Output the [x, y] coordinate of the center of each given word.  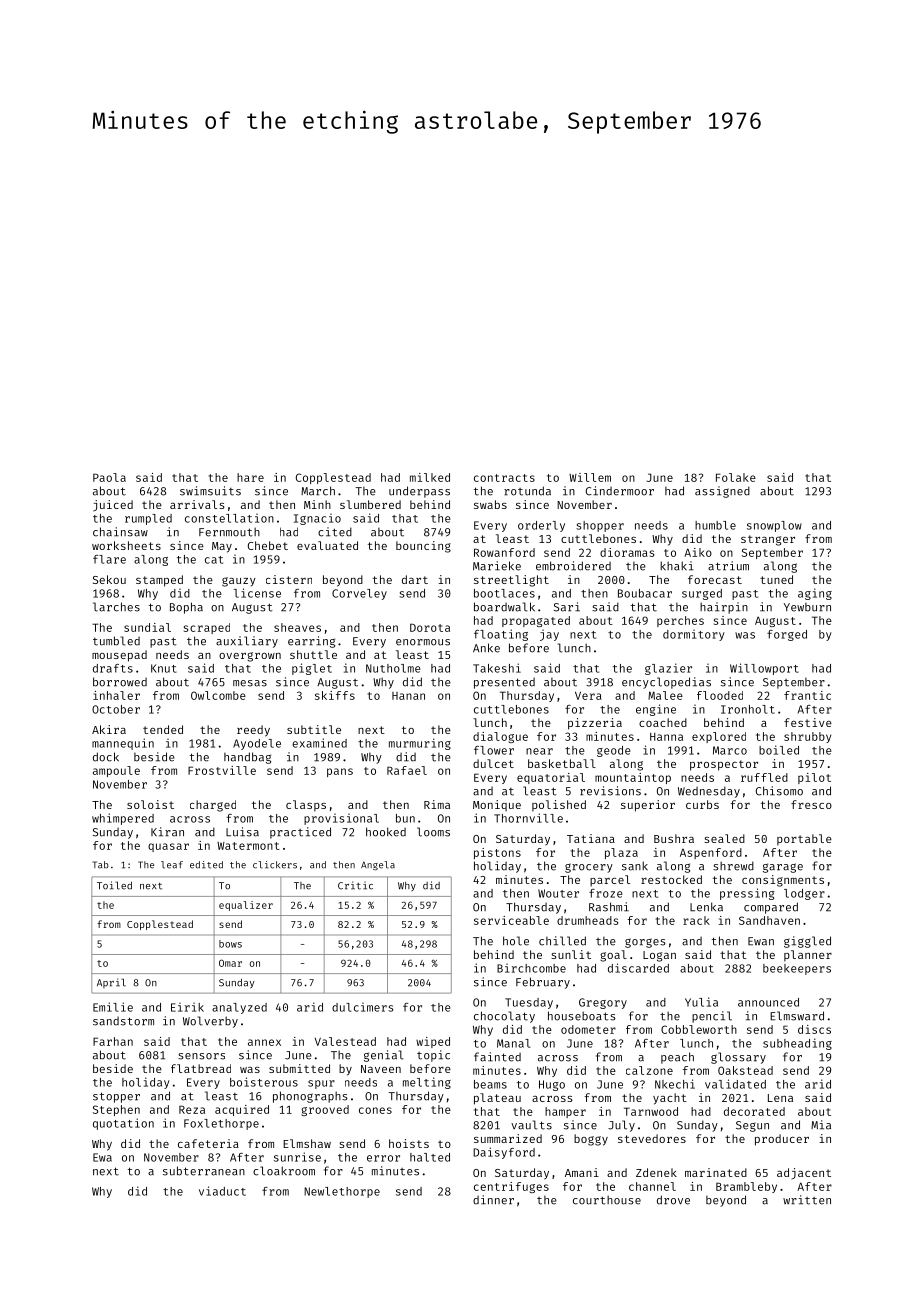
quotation [123, 1124]
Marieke [497, 566]
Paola [109, 477]
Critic [355, 885]
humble [715, 525]
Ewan [761, 941]
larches [116, 607]
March [318, 491]
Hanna [666, 737]
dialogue [500, 737]
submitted [299, 1068]
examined [319, 743]
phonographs [310, 1097]
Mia [821, 1125]
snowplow [774, 526]
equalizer [246, 906]
